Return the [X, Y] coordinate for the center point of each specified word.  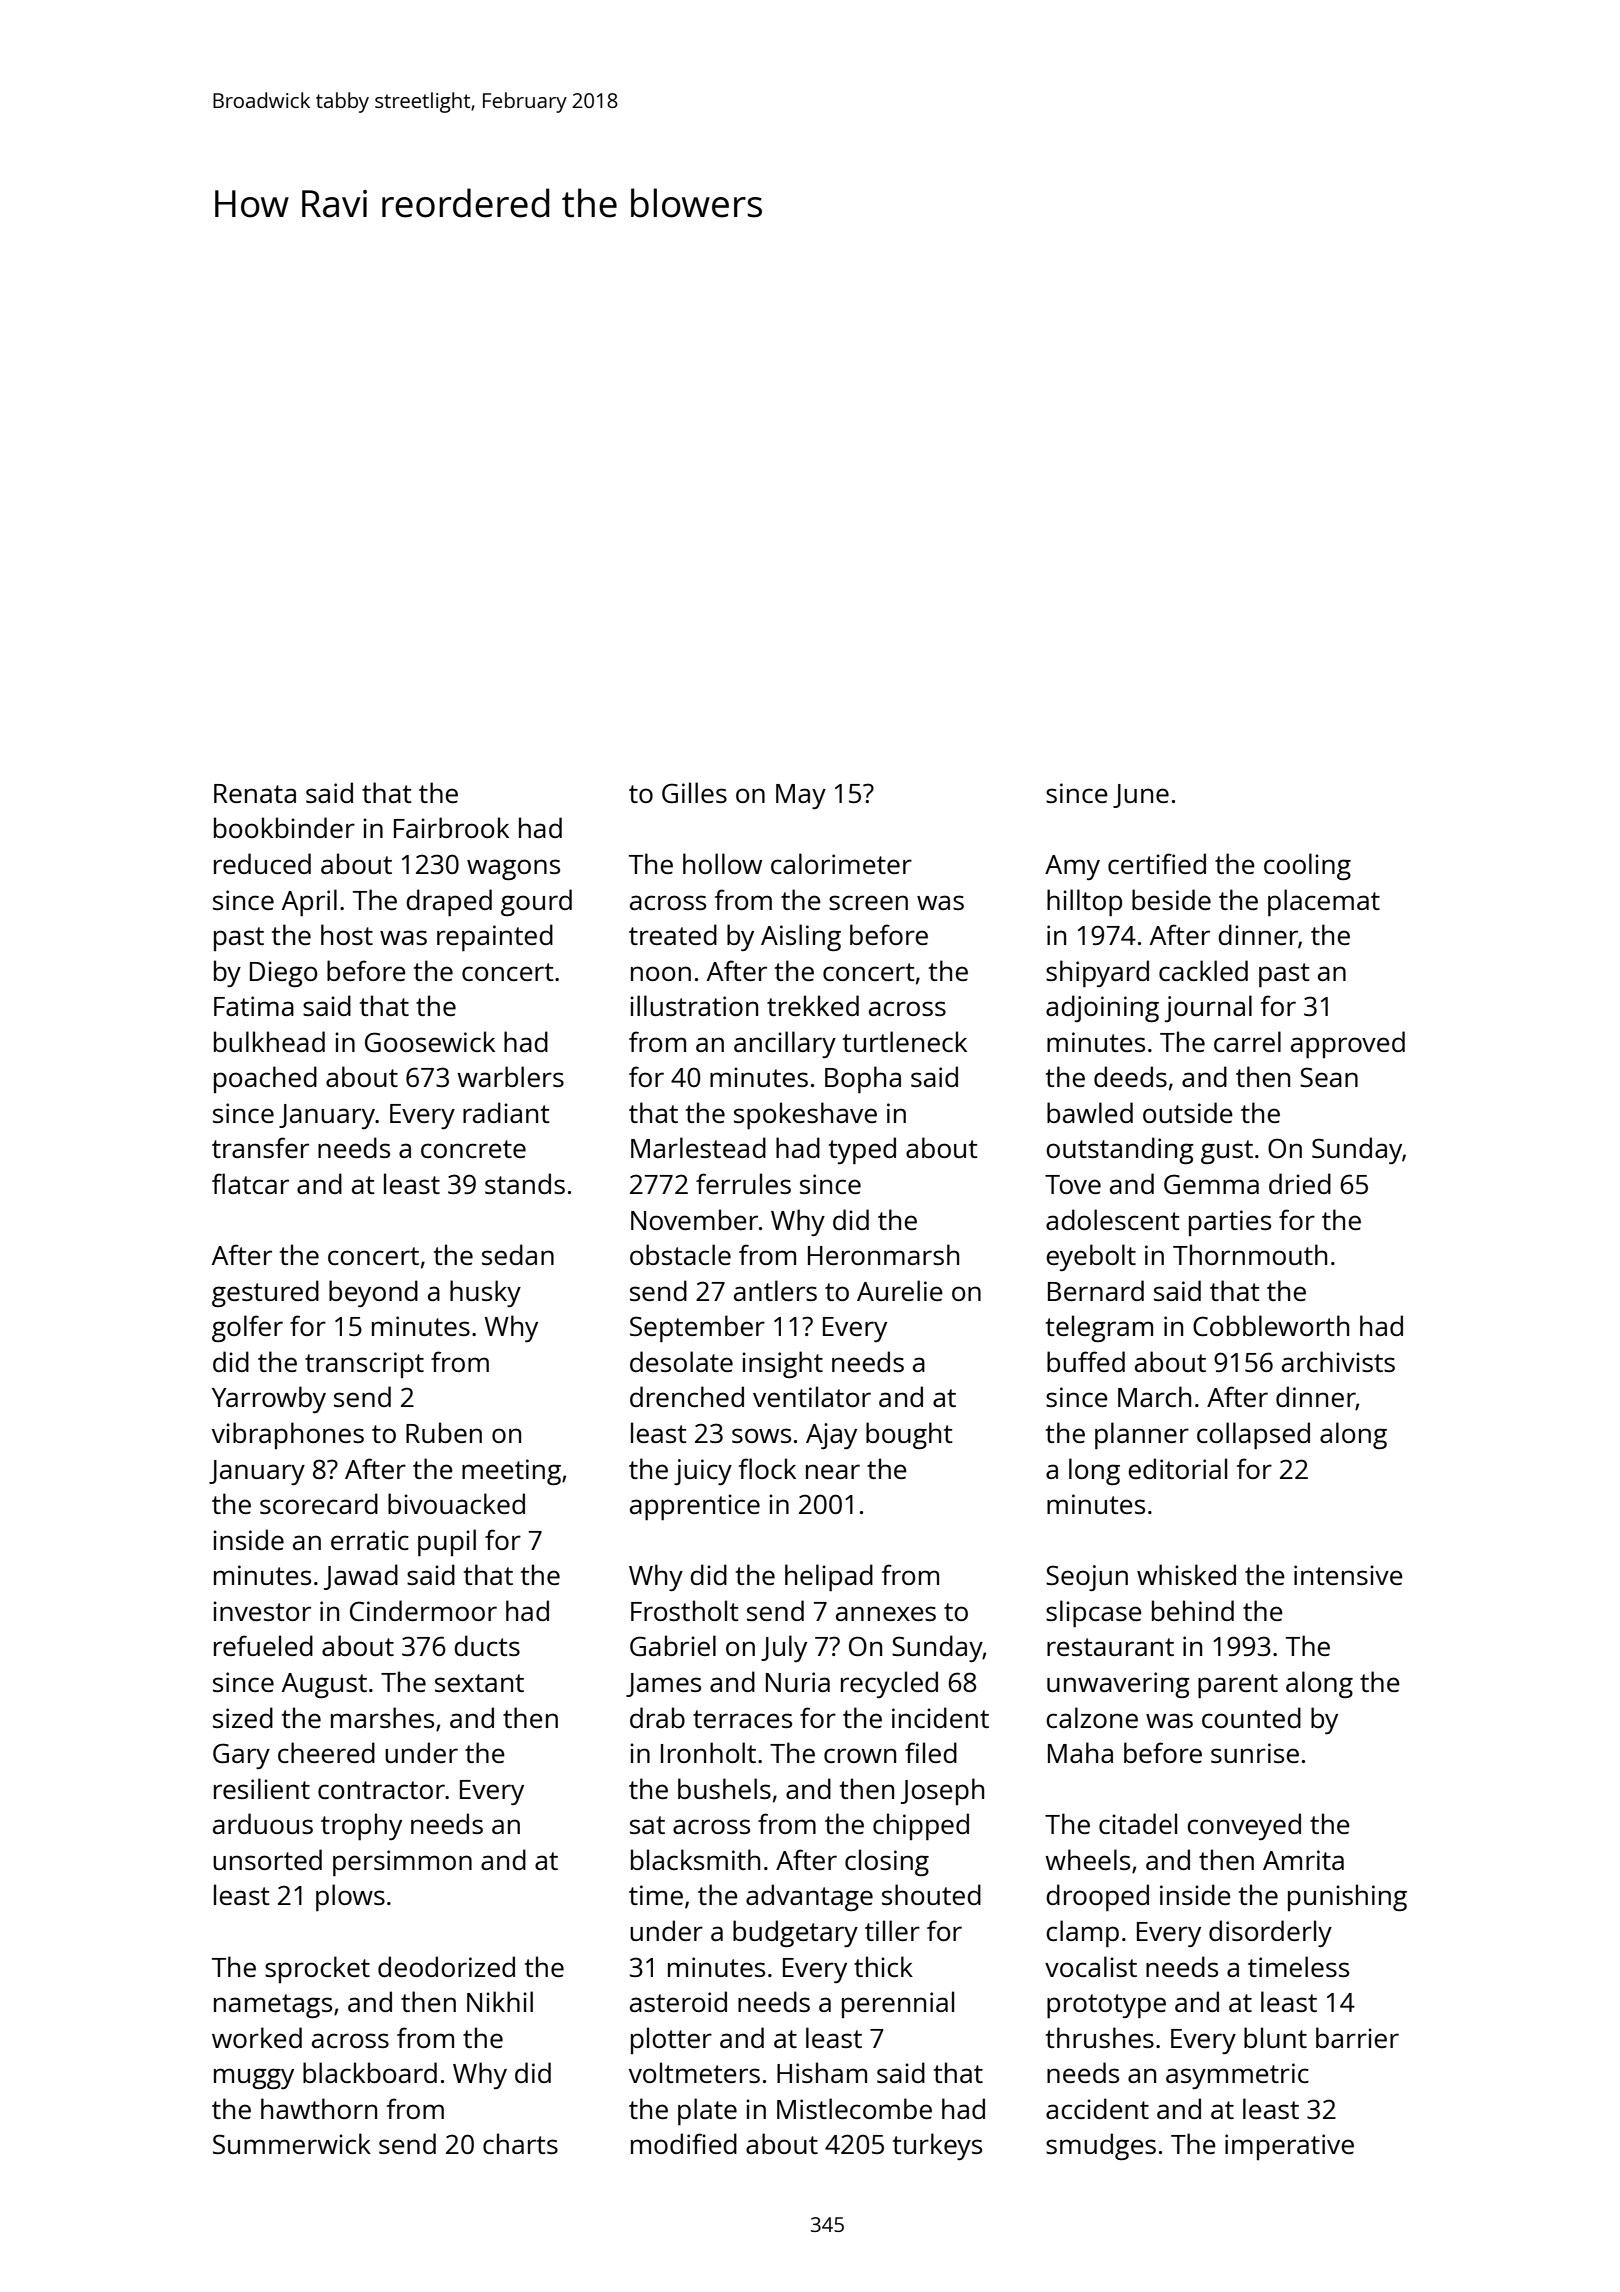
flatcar [250, 1183]
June [1141, 796]
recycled [889, 1684]
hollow [722, 863]
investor [262, 1611]
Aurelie [900, 1290]
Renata [255, 793]
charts [520, 2143]
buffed [1086, 1361]
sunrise [1255, 1753]
